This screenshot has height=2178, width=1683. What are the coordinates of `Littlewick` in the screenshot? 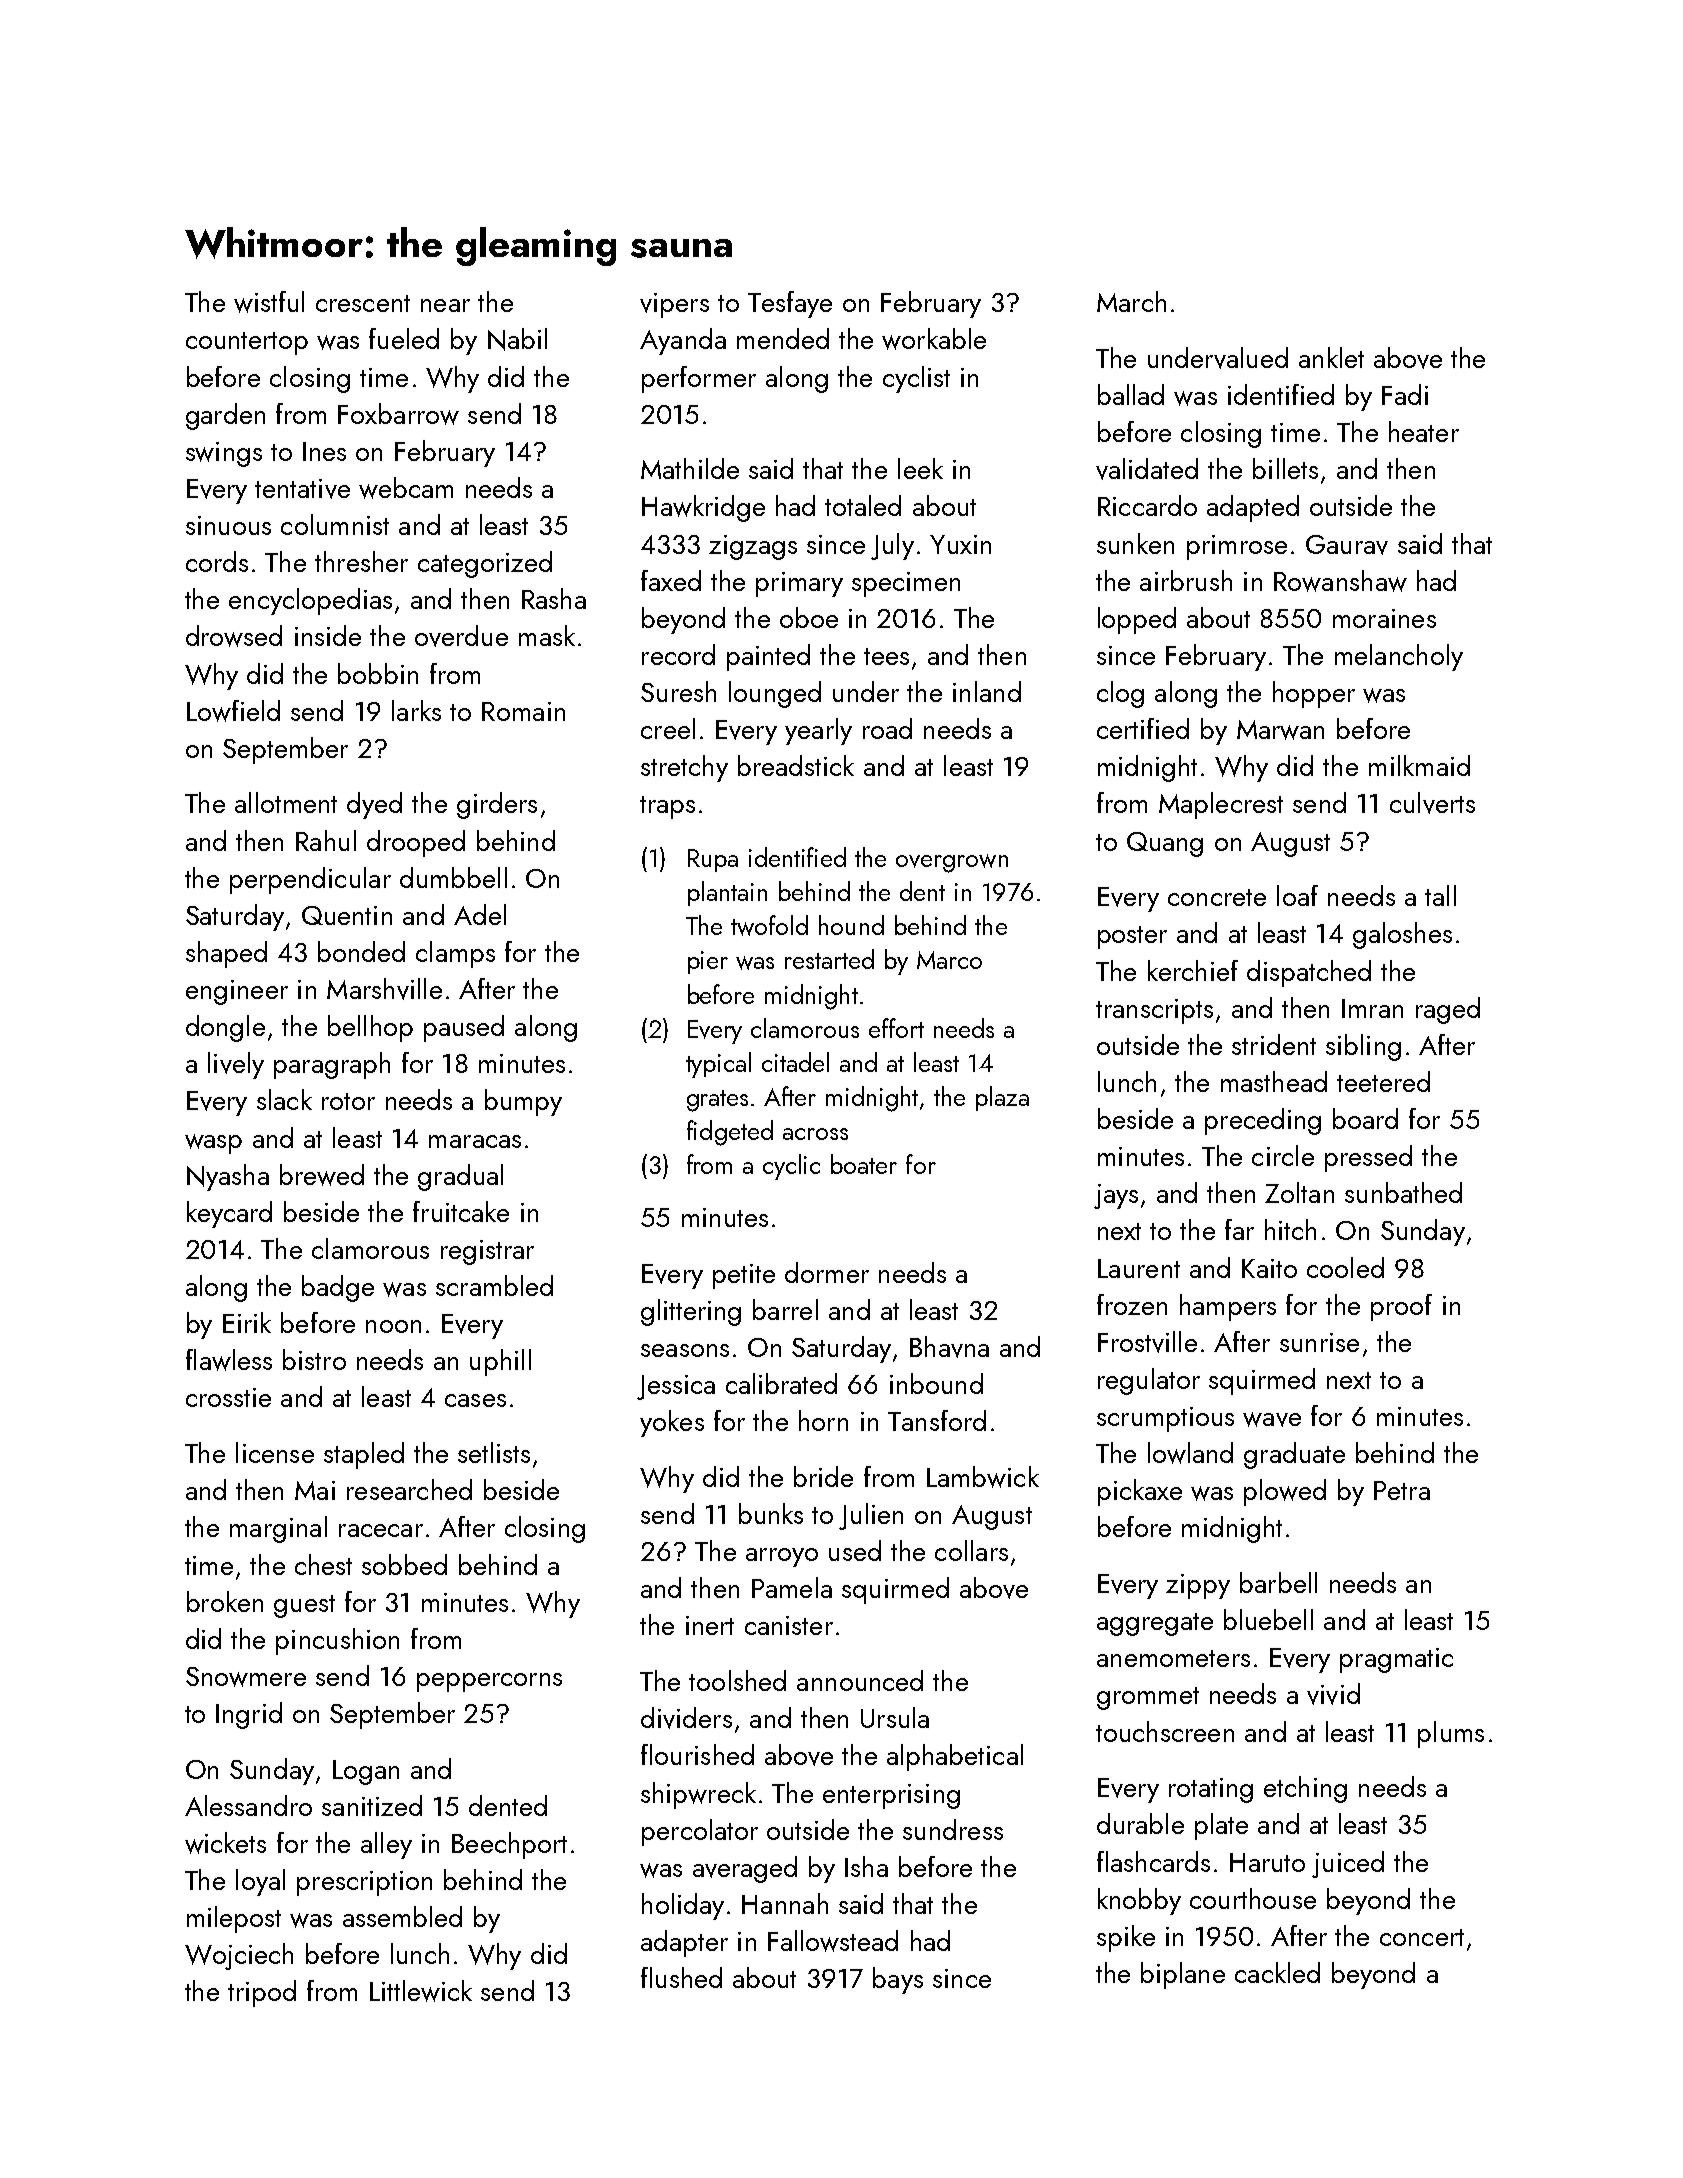 It's located at (421, 1991).
